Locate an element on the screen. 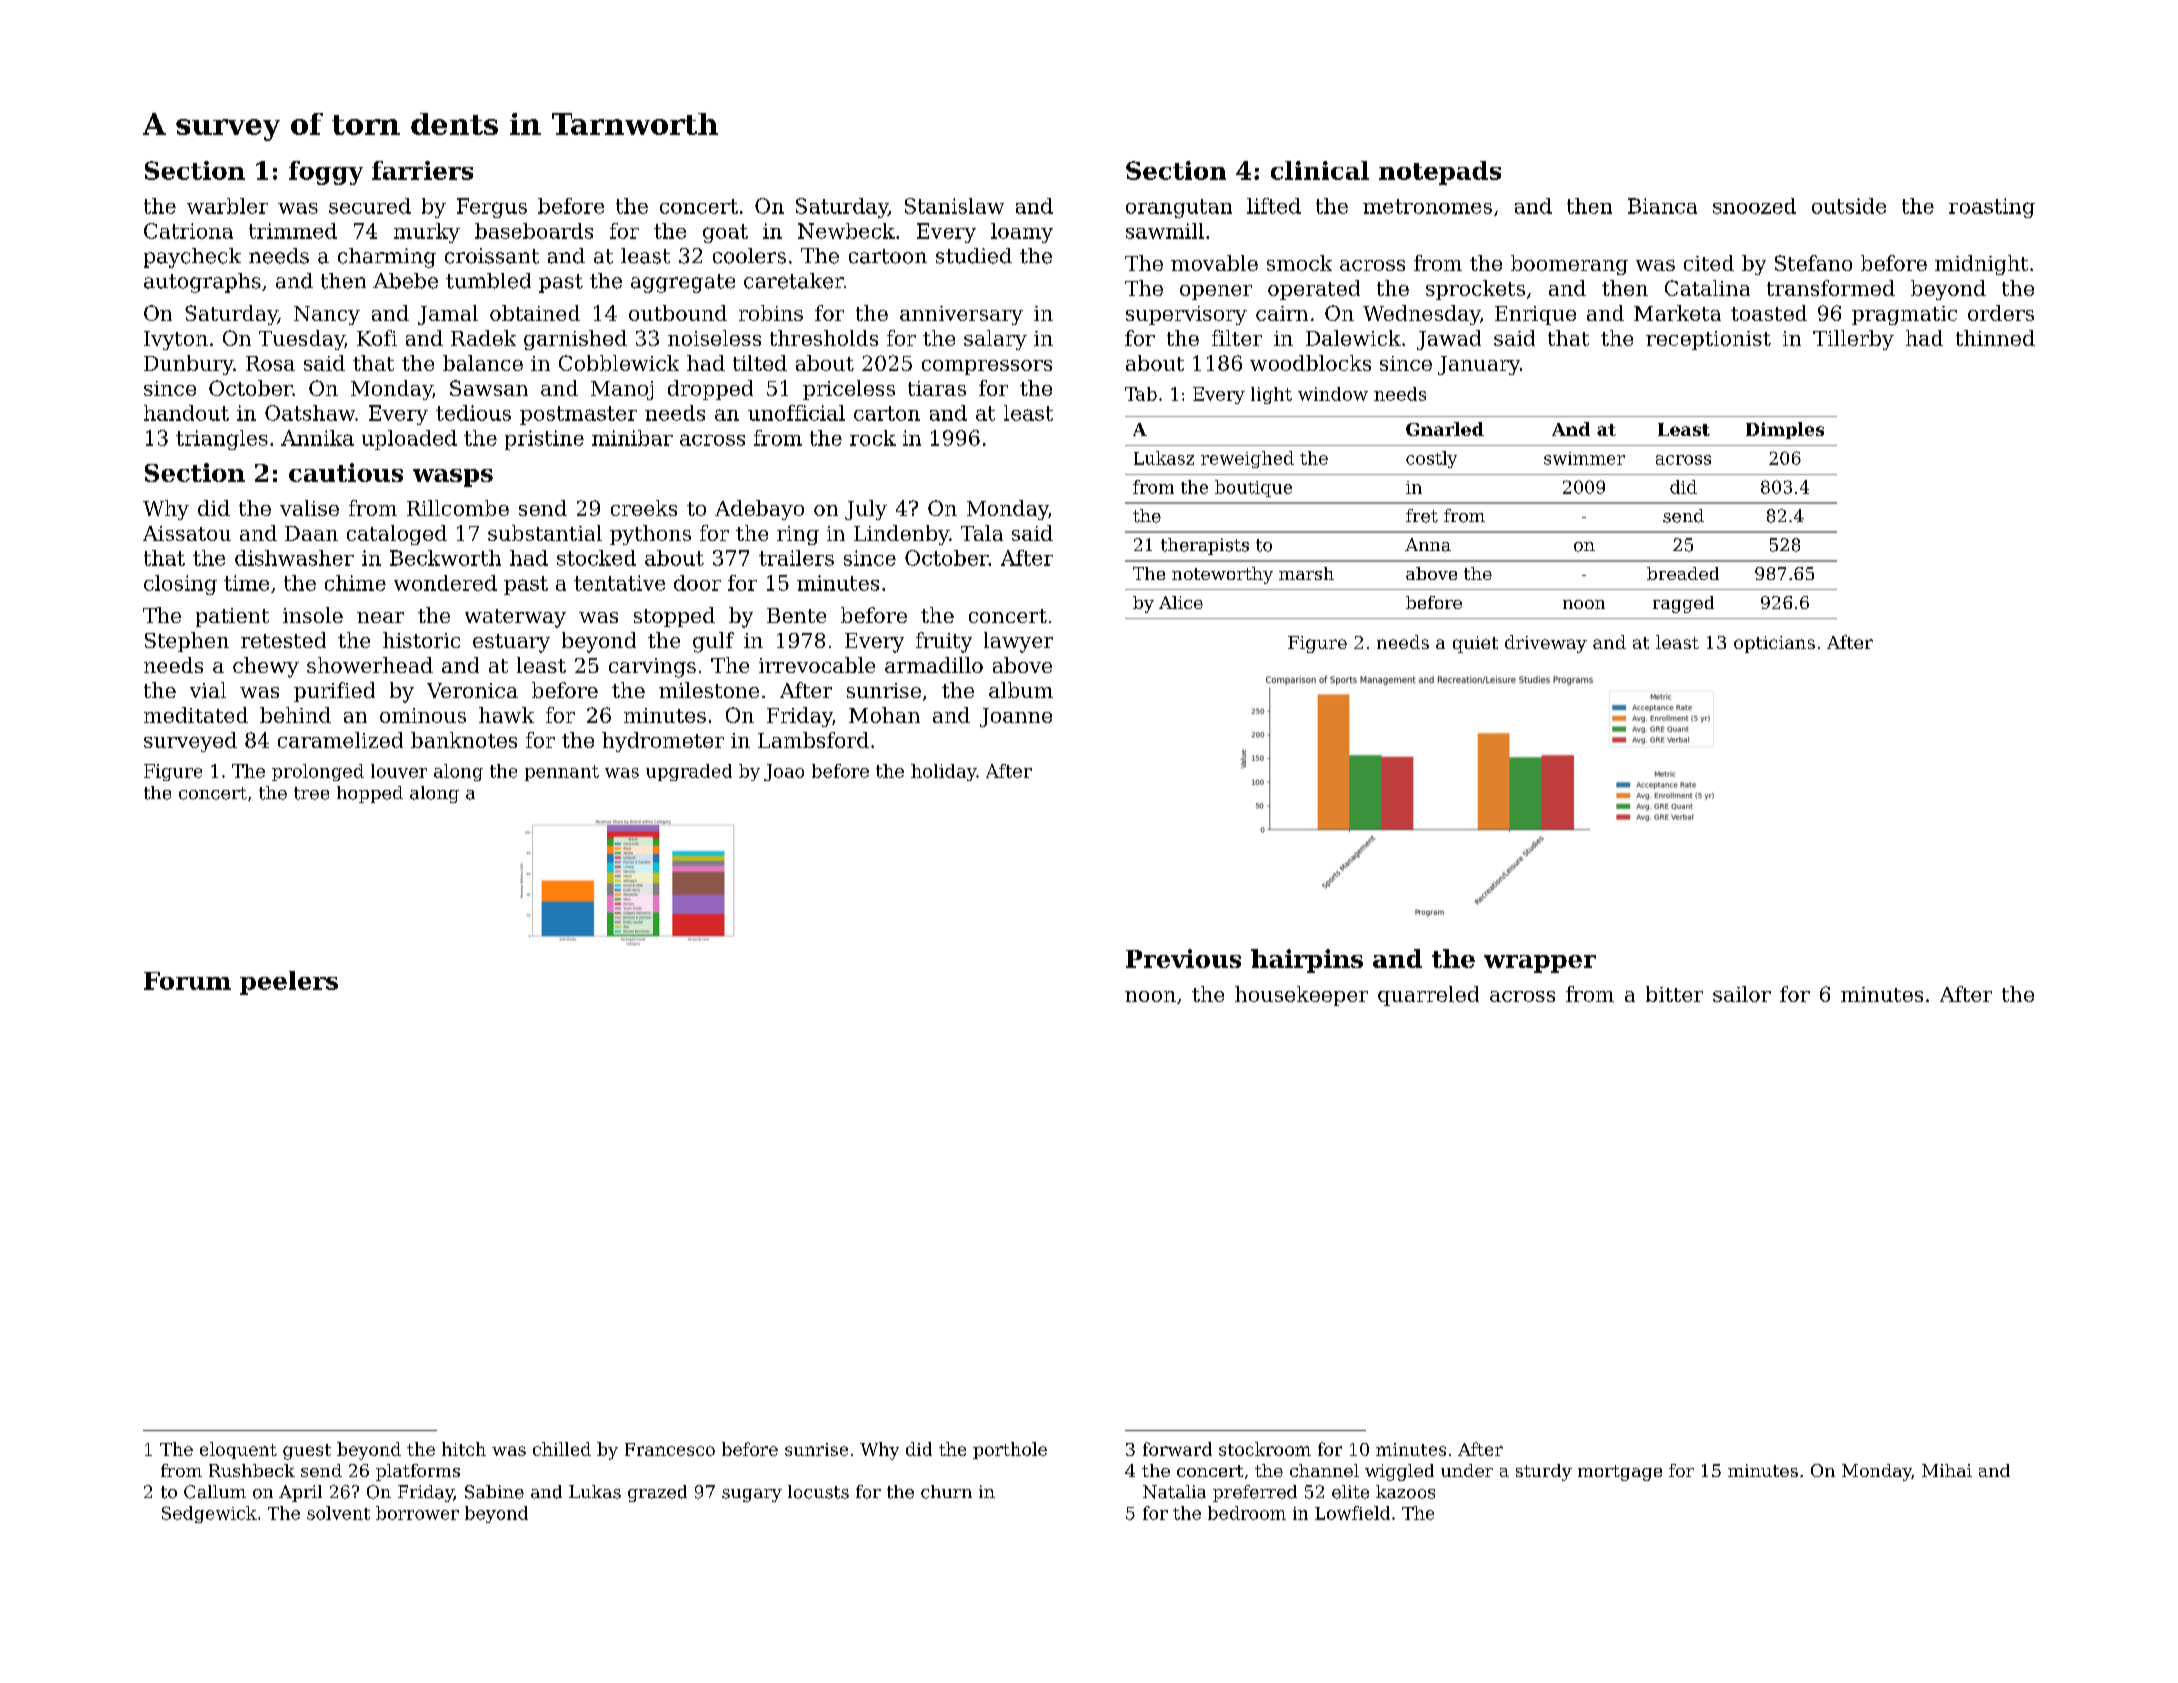  under is located at coordinates (1467, 1470).
